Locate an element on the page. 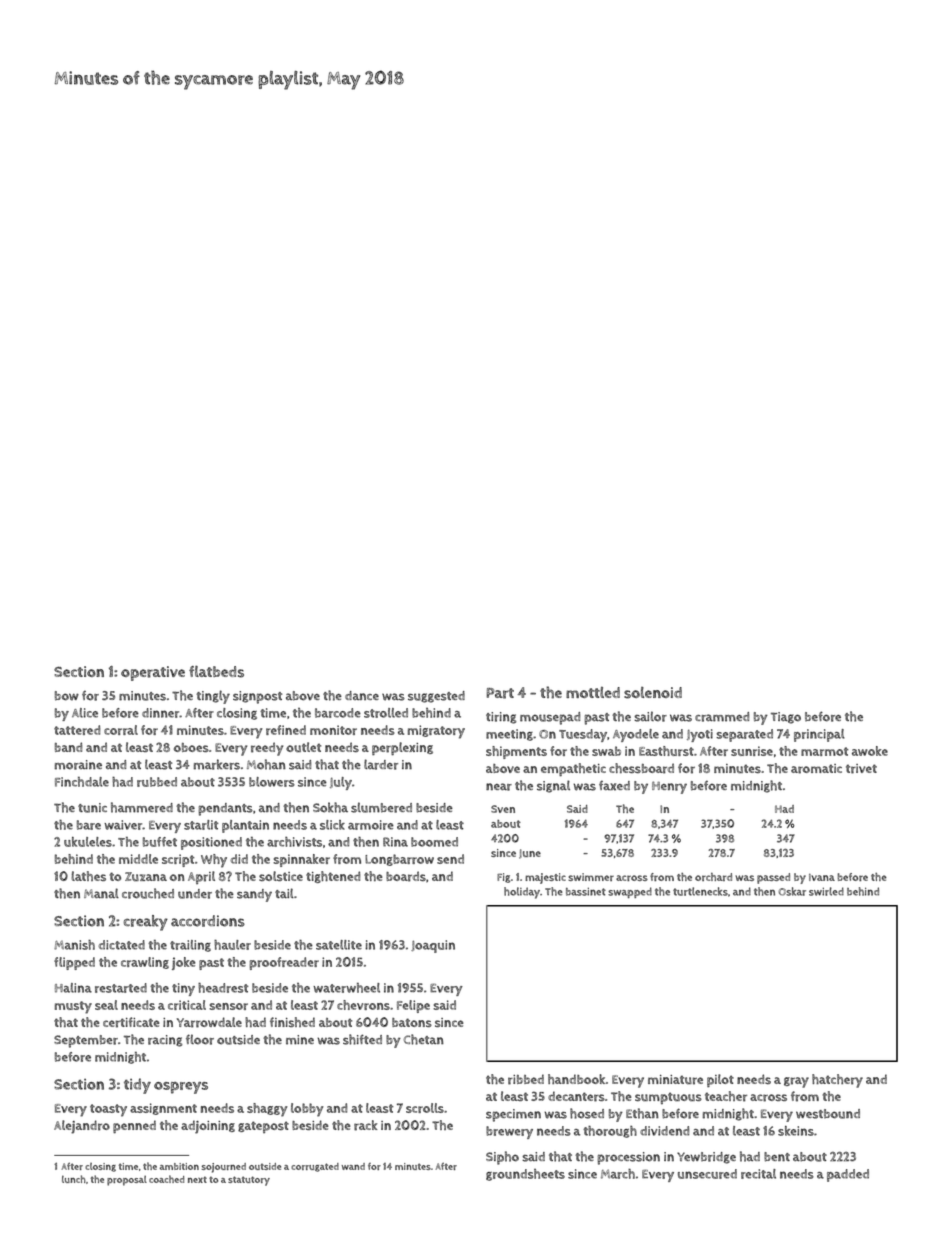 This document has height=1233, width=952. monitor is located at coordinates (333, 730).
